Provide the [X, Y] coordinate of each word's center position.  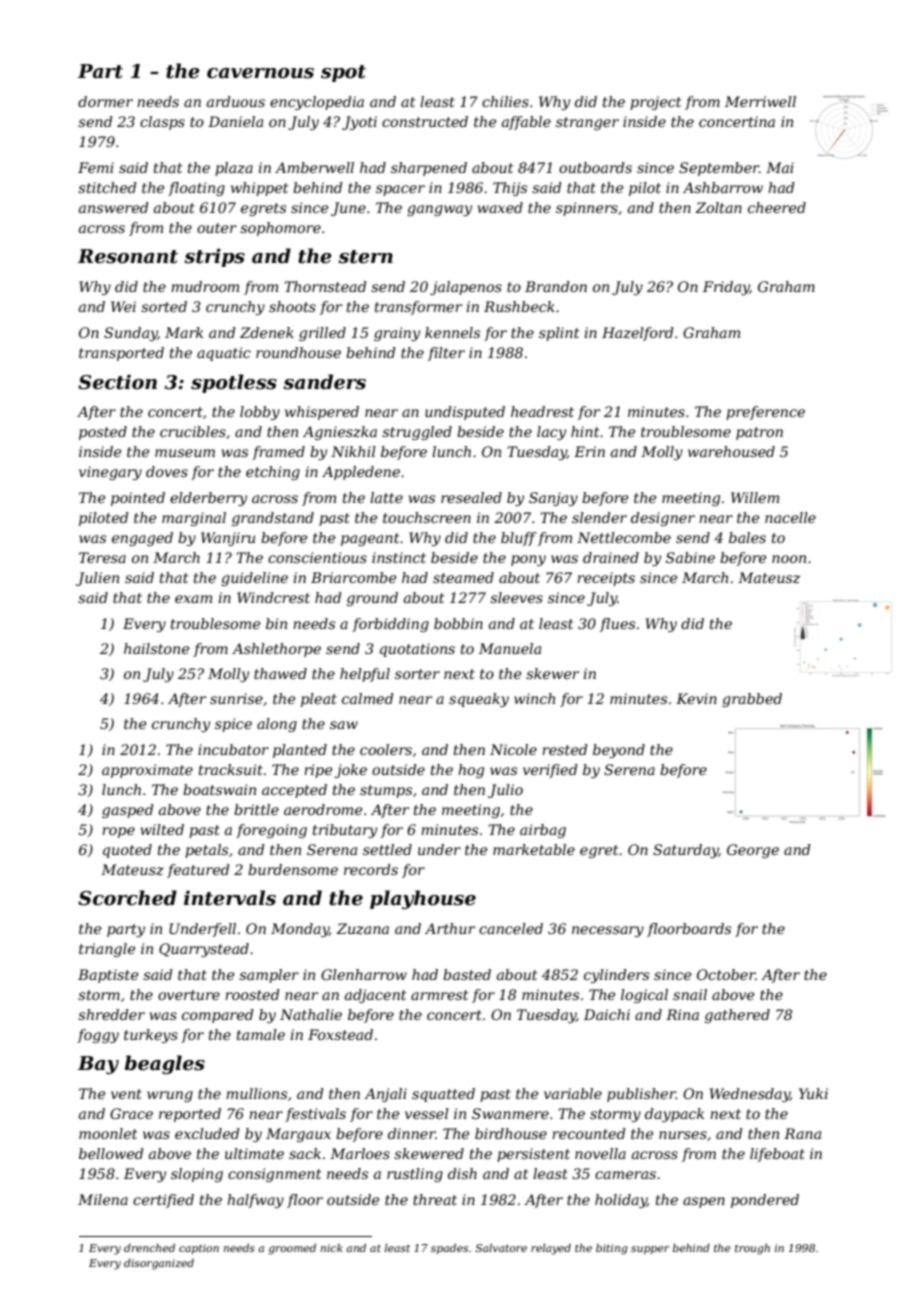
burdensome [293, 869]
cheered [777, 207]
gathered [737, 1016]
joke [350, 771]
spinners [587, 209]
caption [199, 1249]
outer [217, 228]
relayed [551, 1249]
